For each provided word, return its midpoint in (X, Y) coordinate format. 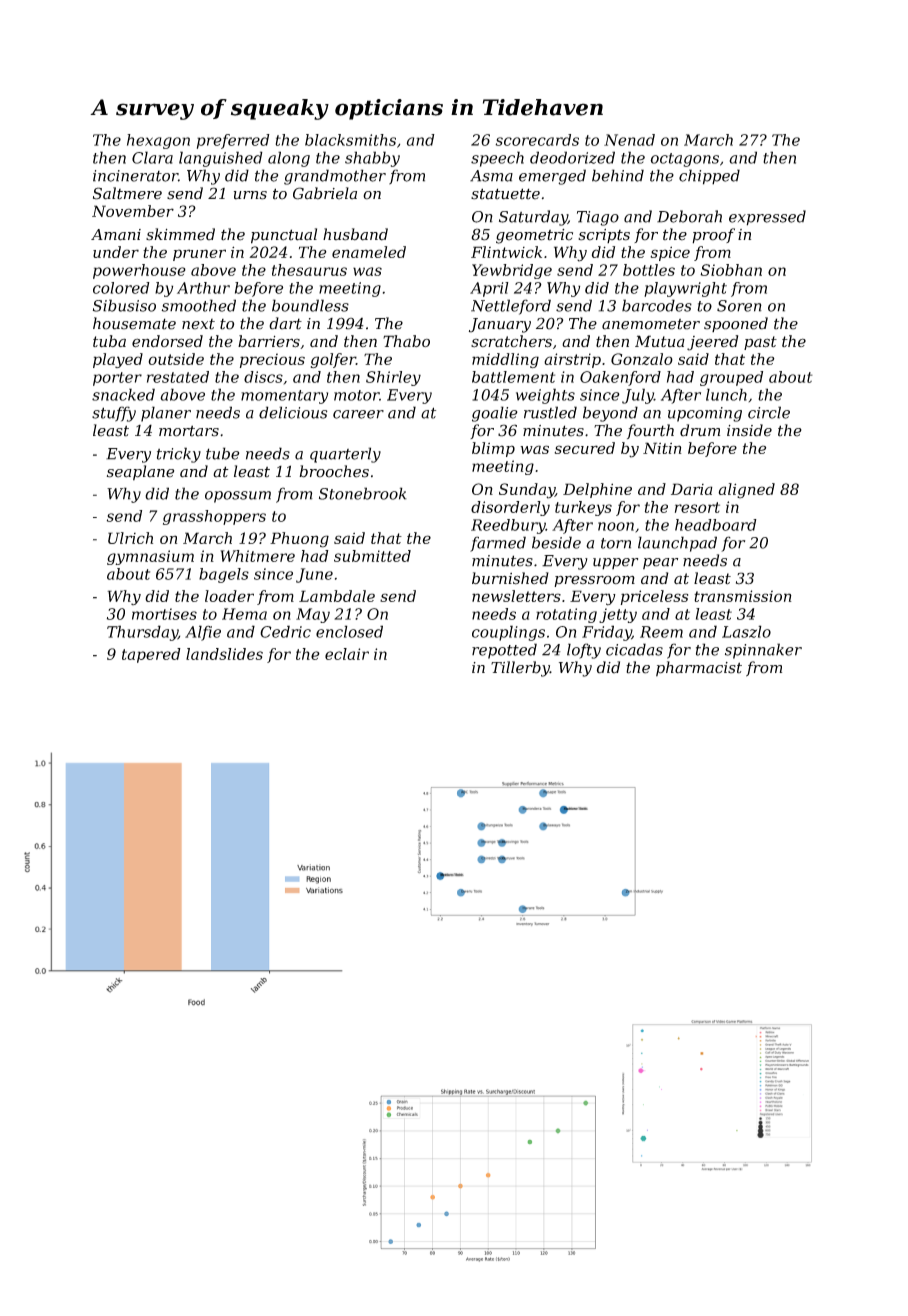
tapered (151, 655)
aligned (746, 491)
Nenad (629, 140)
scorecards (537, 140)
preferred (233, 141)
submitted (372, 556)
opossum (238, 497)
